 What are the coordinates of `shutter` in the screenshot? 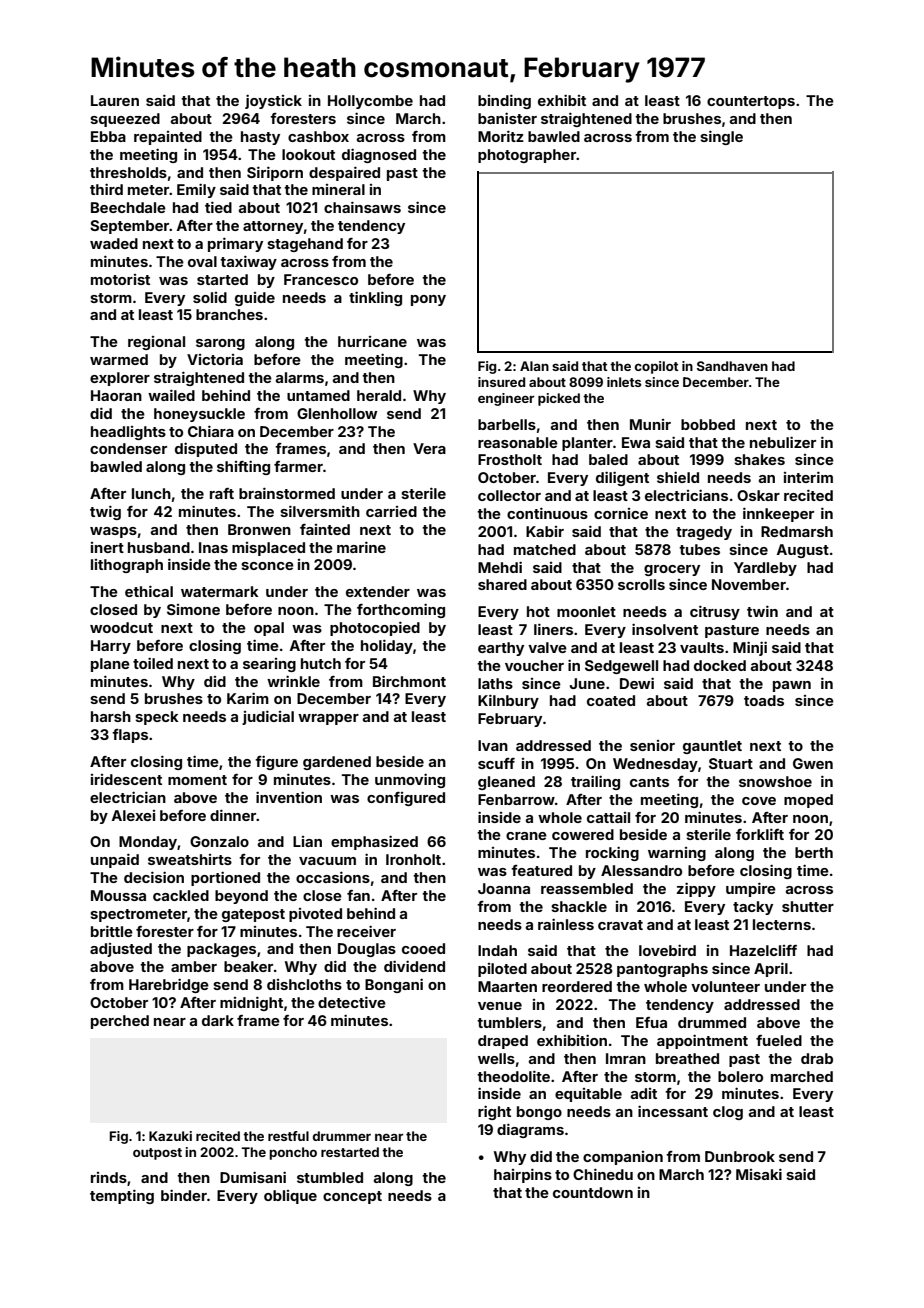 It's located at (808, 906).
